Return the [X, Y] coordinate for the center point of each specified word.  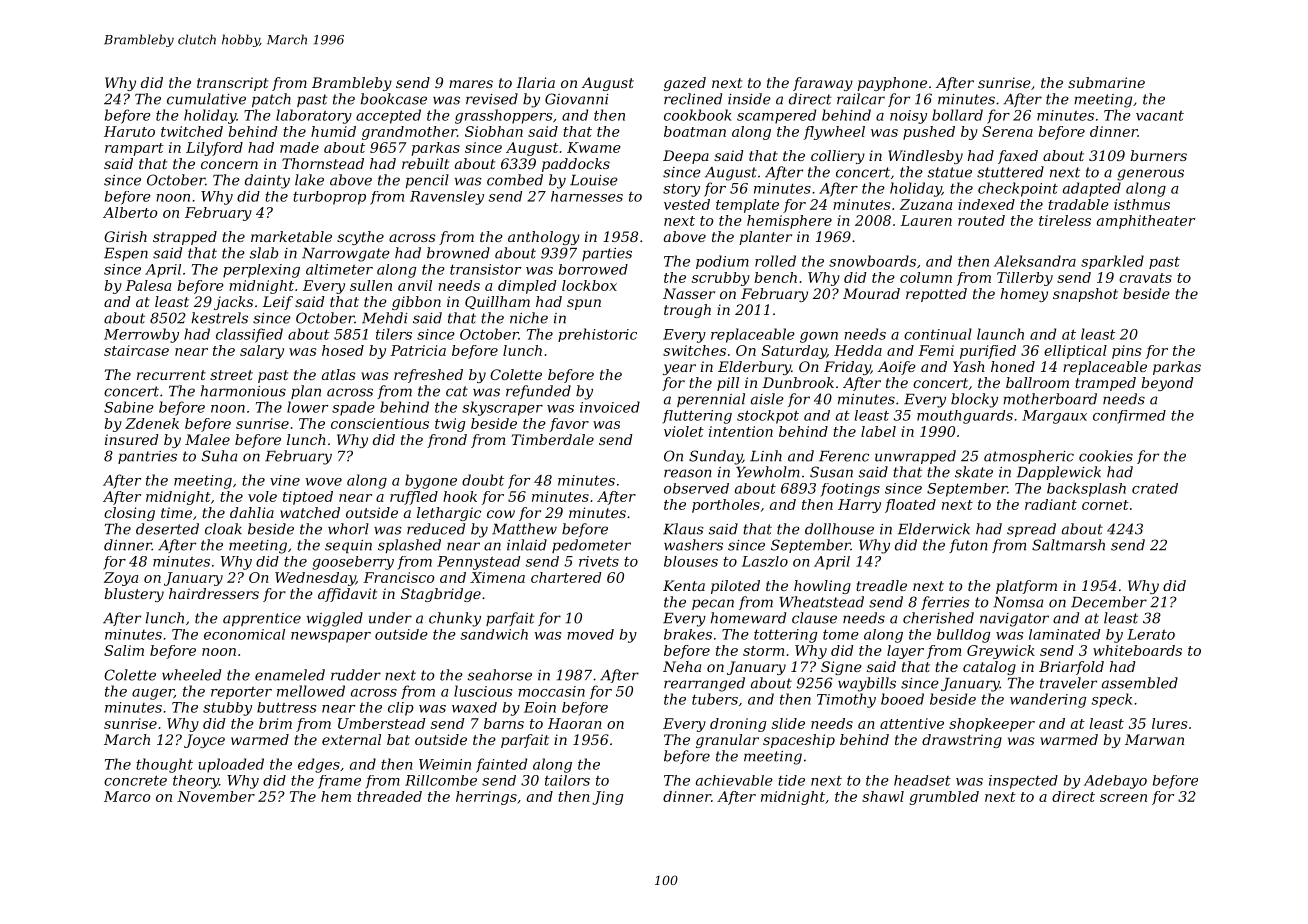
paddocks [576, 165]
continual [938, 334]
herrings [486, 798]
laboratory [314, 116]
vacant [1160, 116]
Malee [207, 439]
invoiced [610, 407]
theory [196, 782]
